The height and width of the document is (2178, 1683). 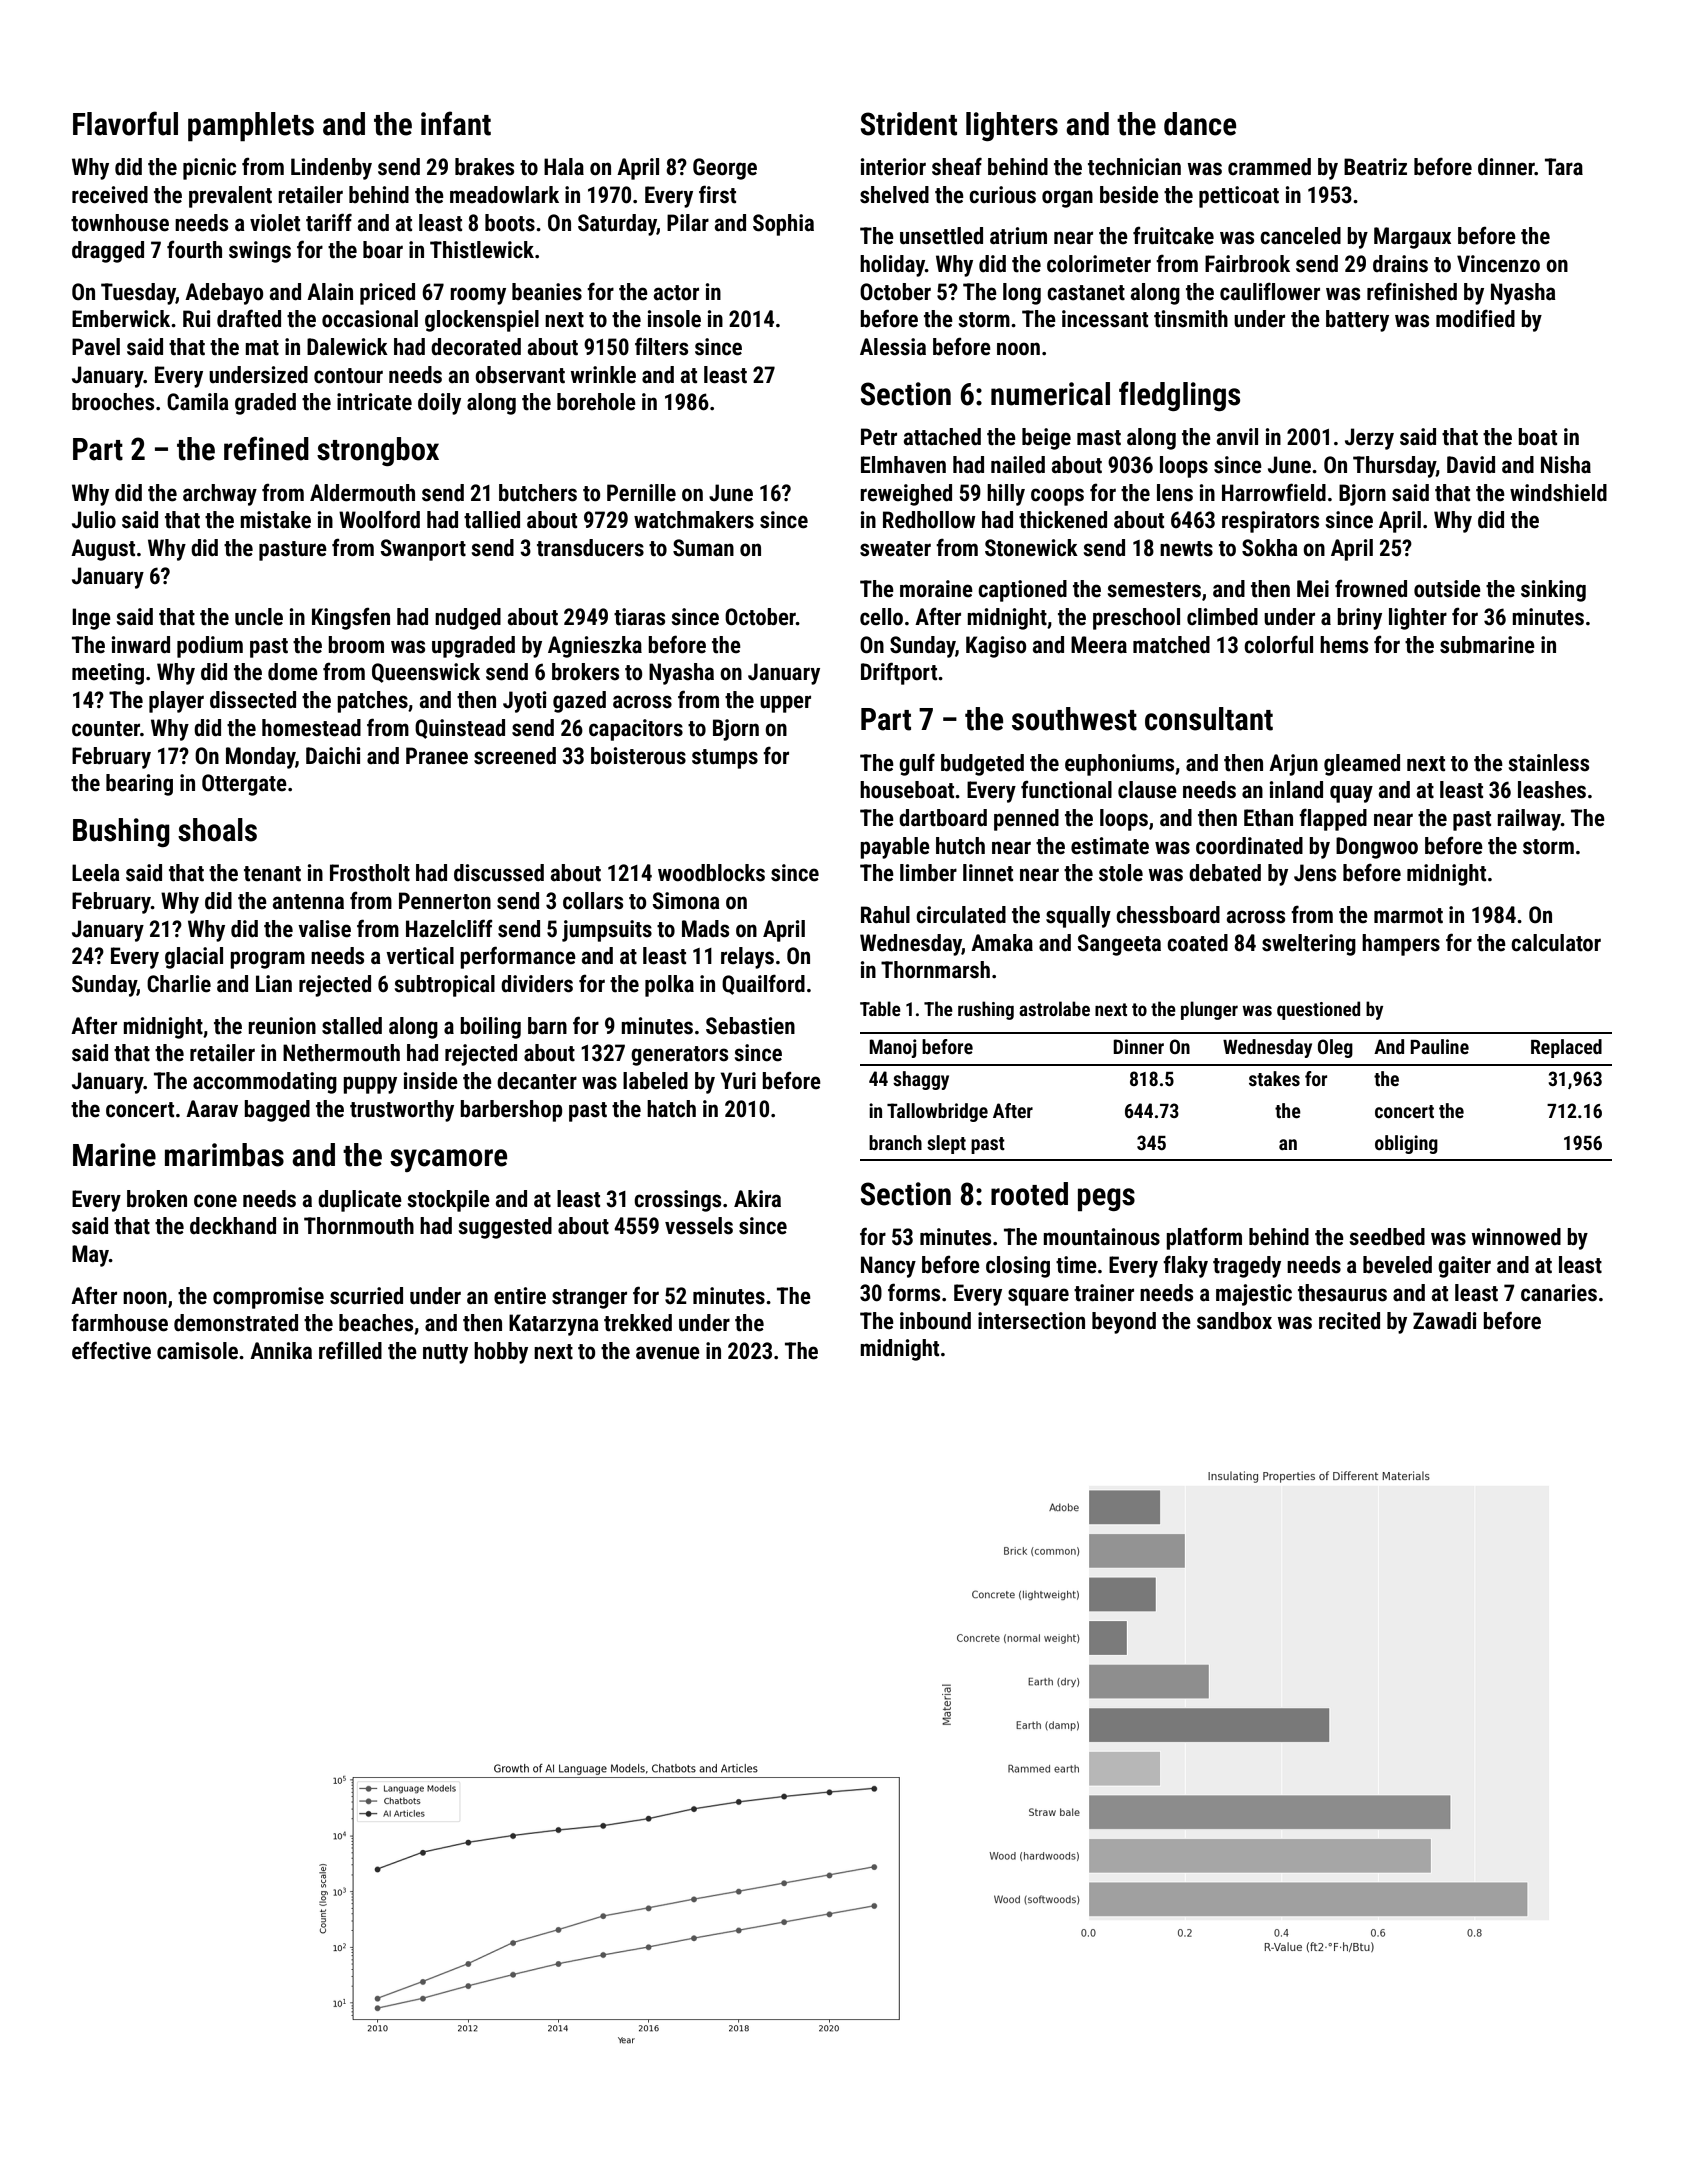 What do you see at coordinates (209, 169) in the document?
I see `picnic` at bounding box center [209, 169].
